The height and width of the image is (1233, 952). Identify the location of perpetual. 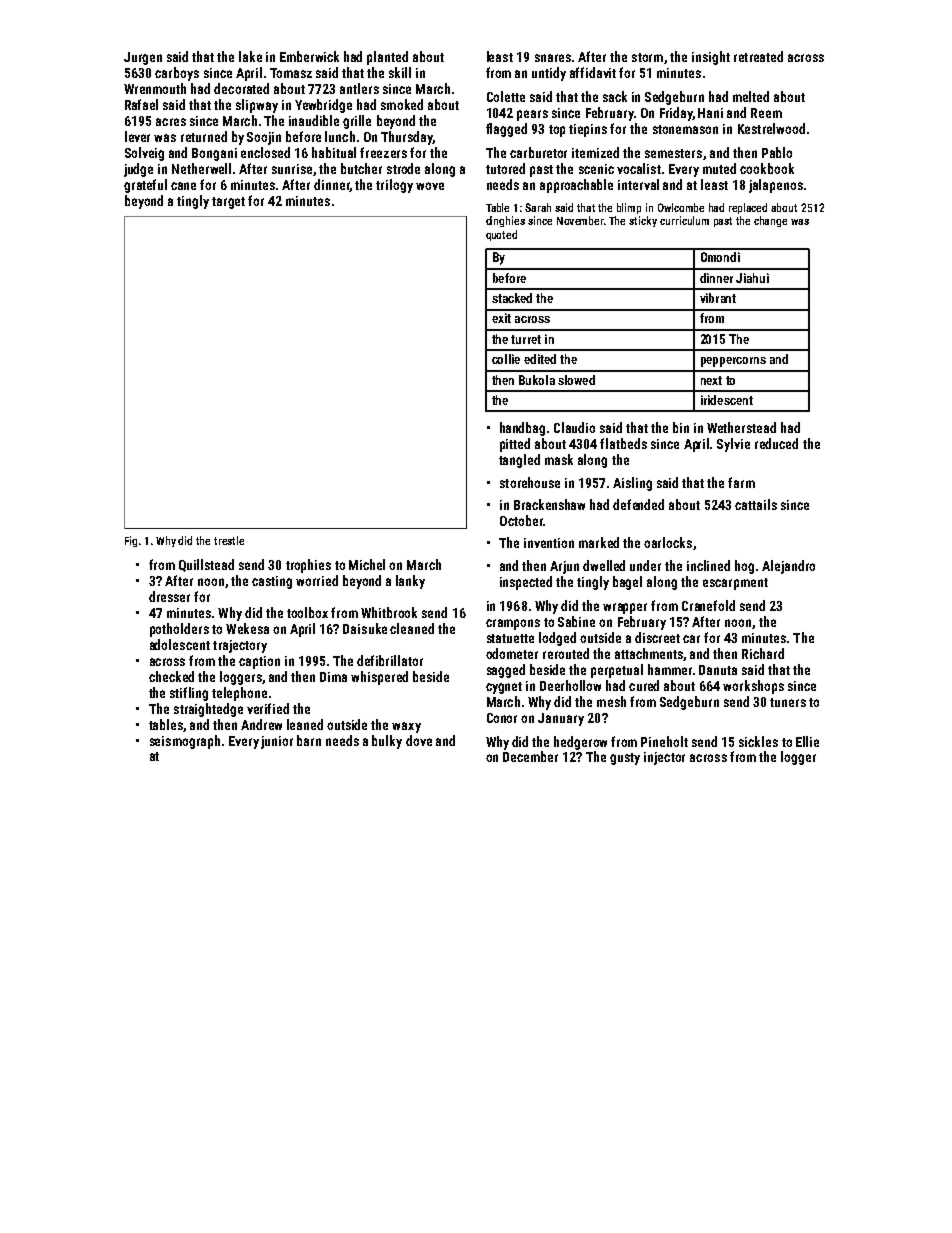
(617, 671).
